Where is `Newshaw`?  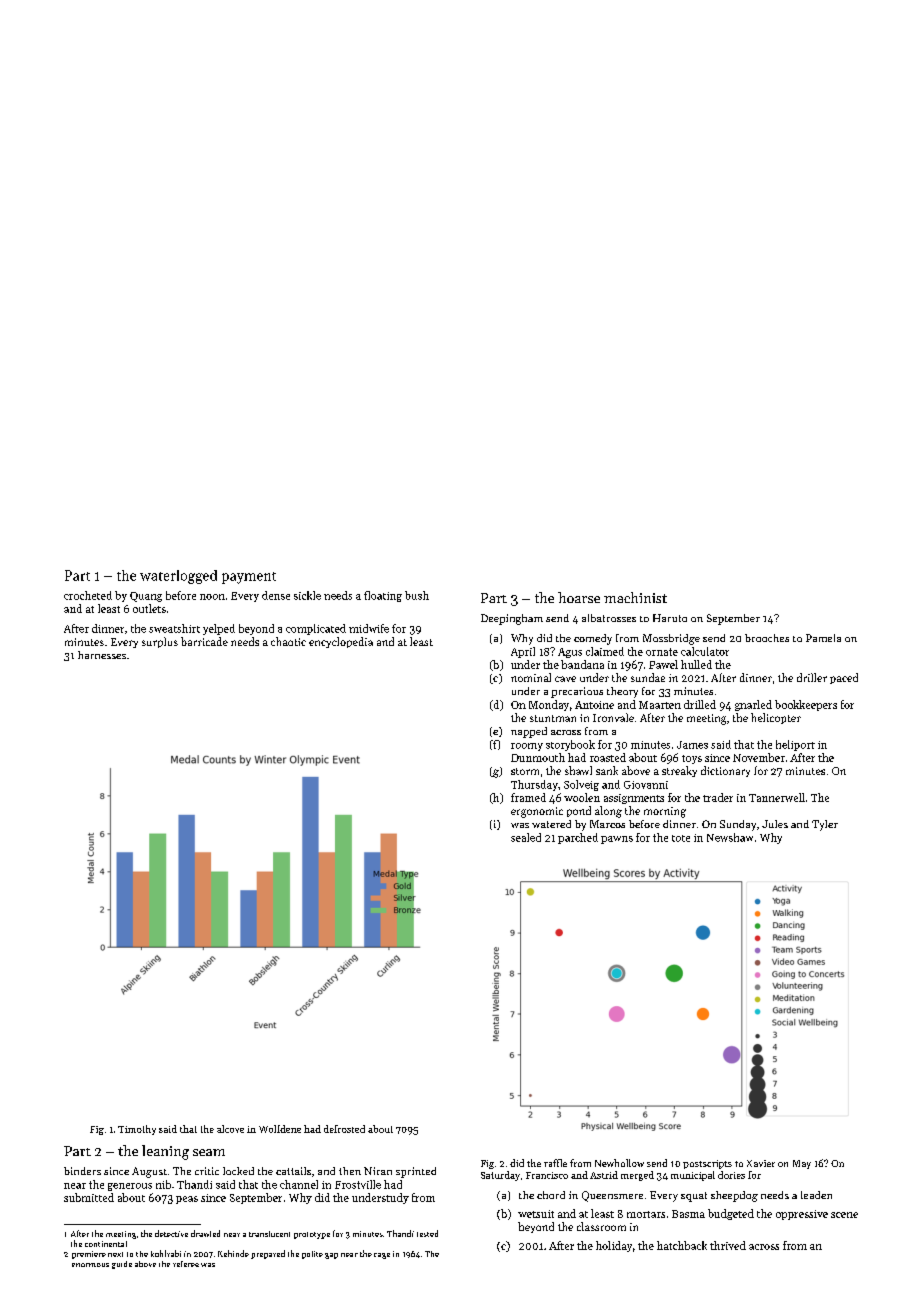 Newshaw is located at coordinates (730, 837).
